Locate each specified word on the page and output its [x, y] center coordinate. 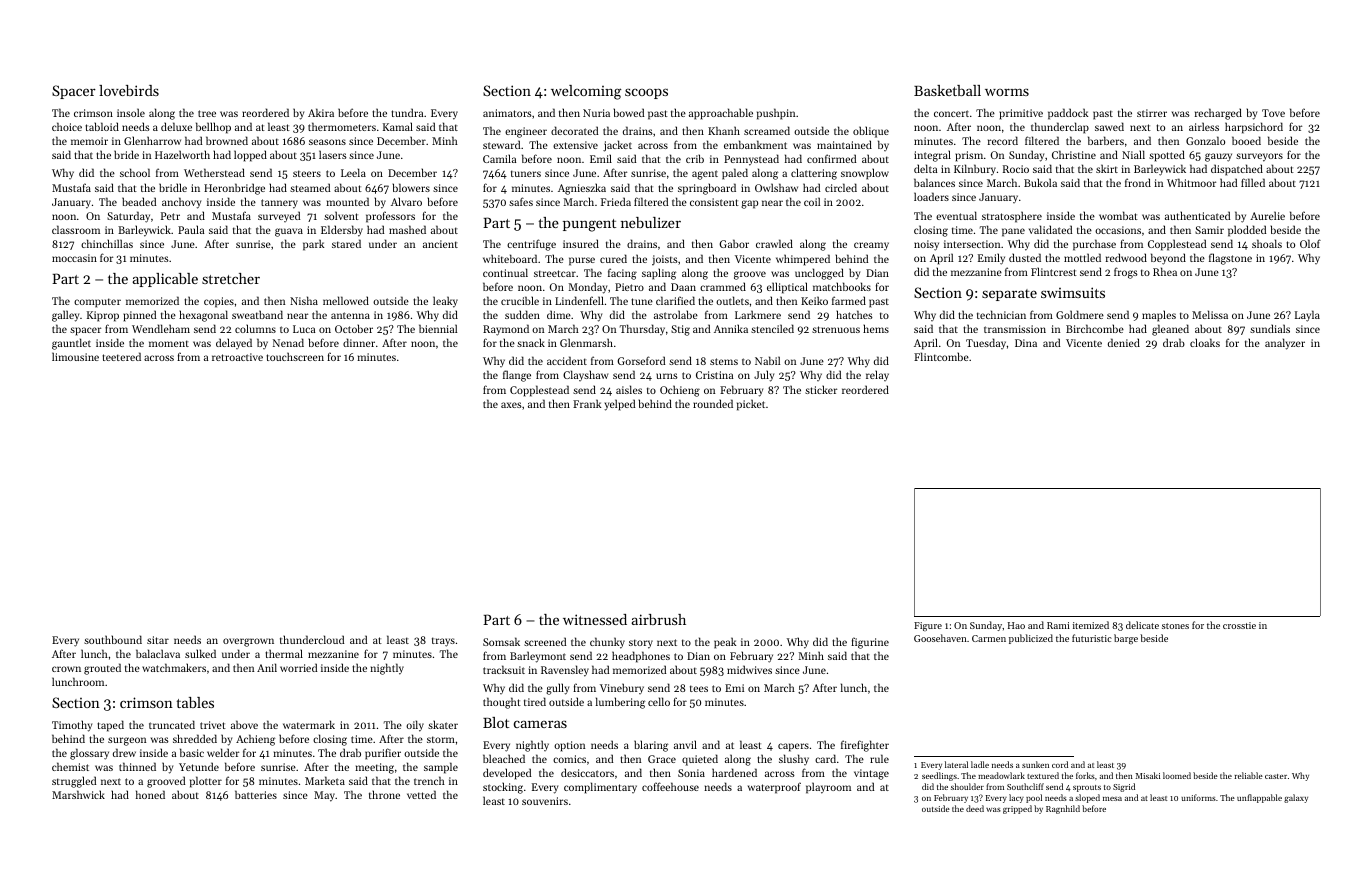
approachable [721, 114]
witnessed [595, 619]
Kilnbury [975, 170]
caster [1276, 776]
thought [502, 703]
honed [150, 794]
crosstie [1239, 625]
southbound [113, 639]
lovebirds [129, 90]
